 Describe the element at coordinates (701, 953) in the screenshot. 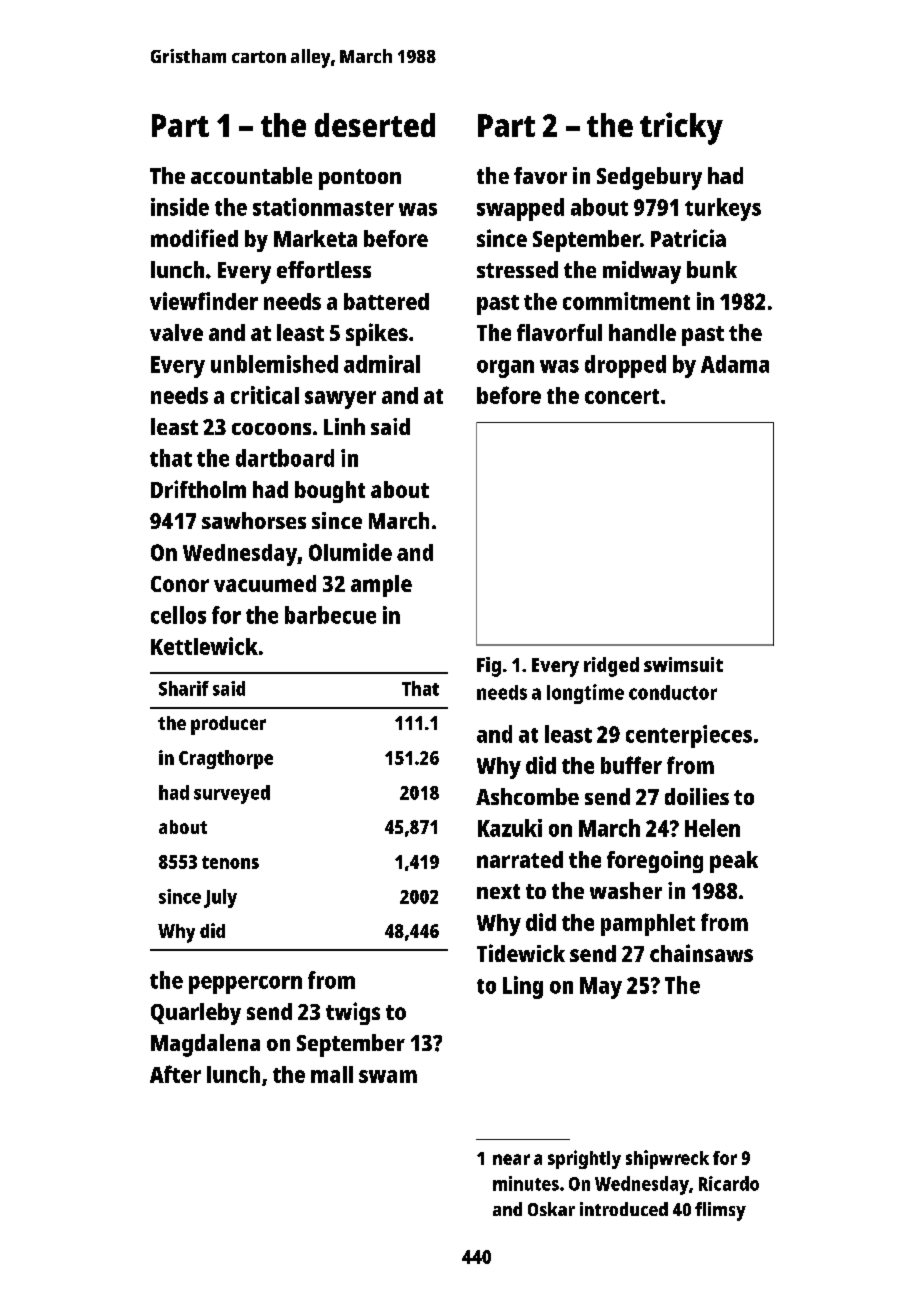

I see `chainsaws` at that location.
